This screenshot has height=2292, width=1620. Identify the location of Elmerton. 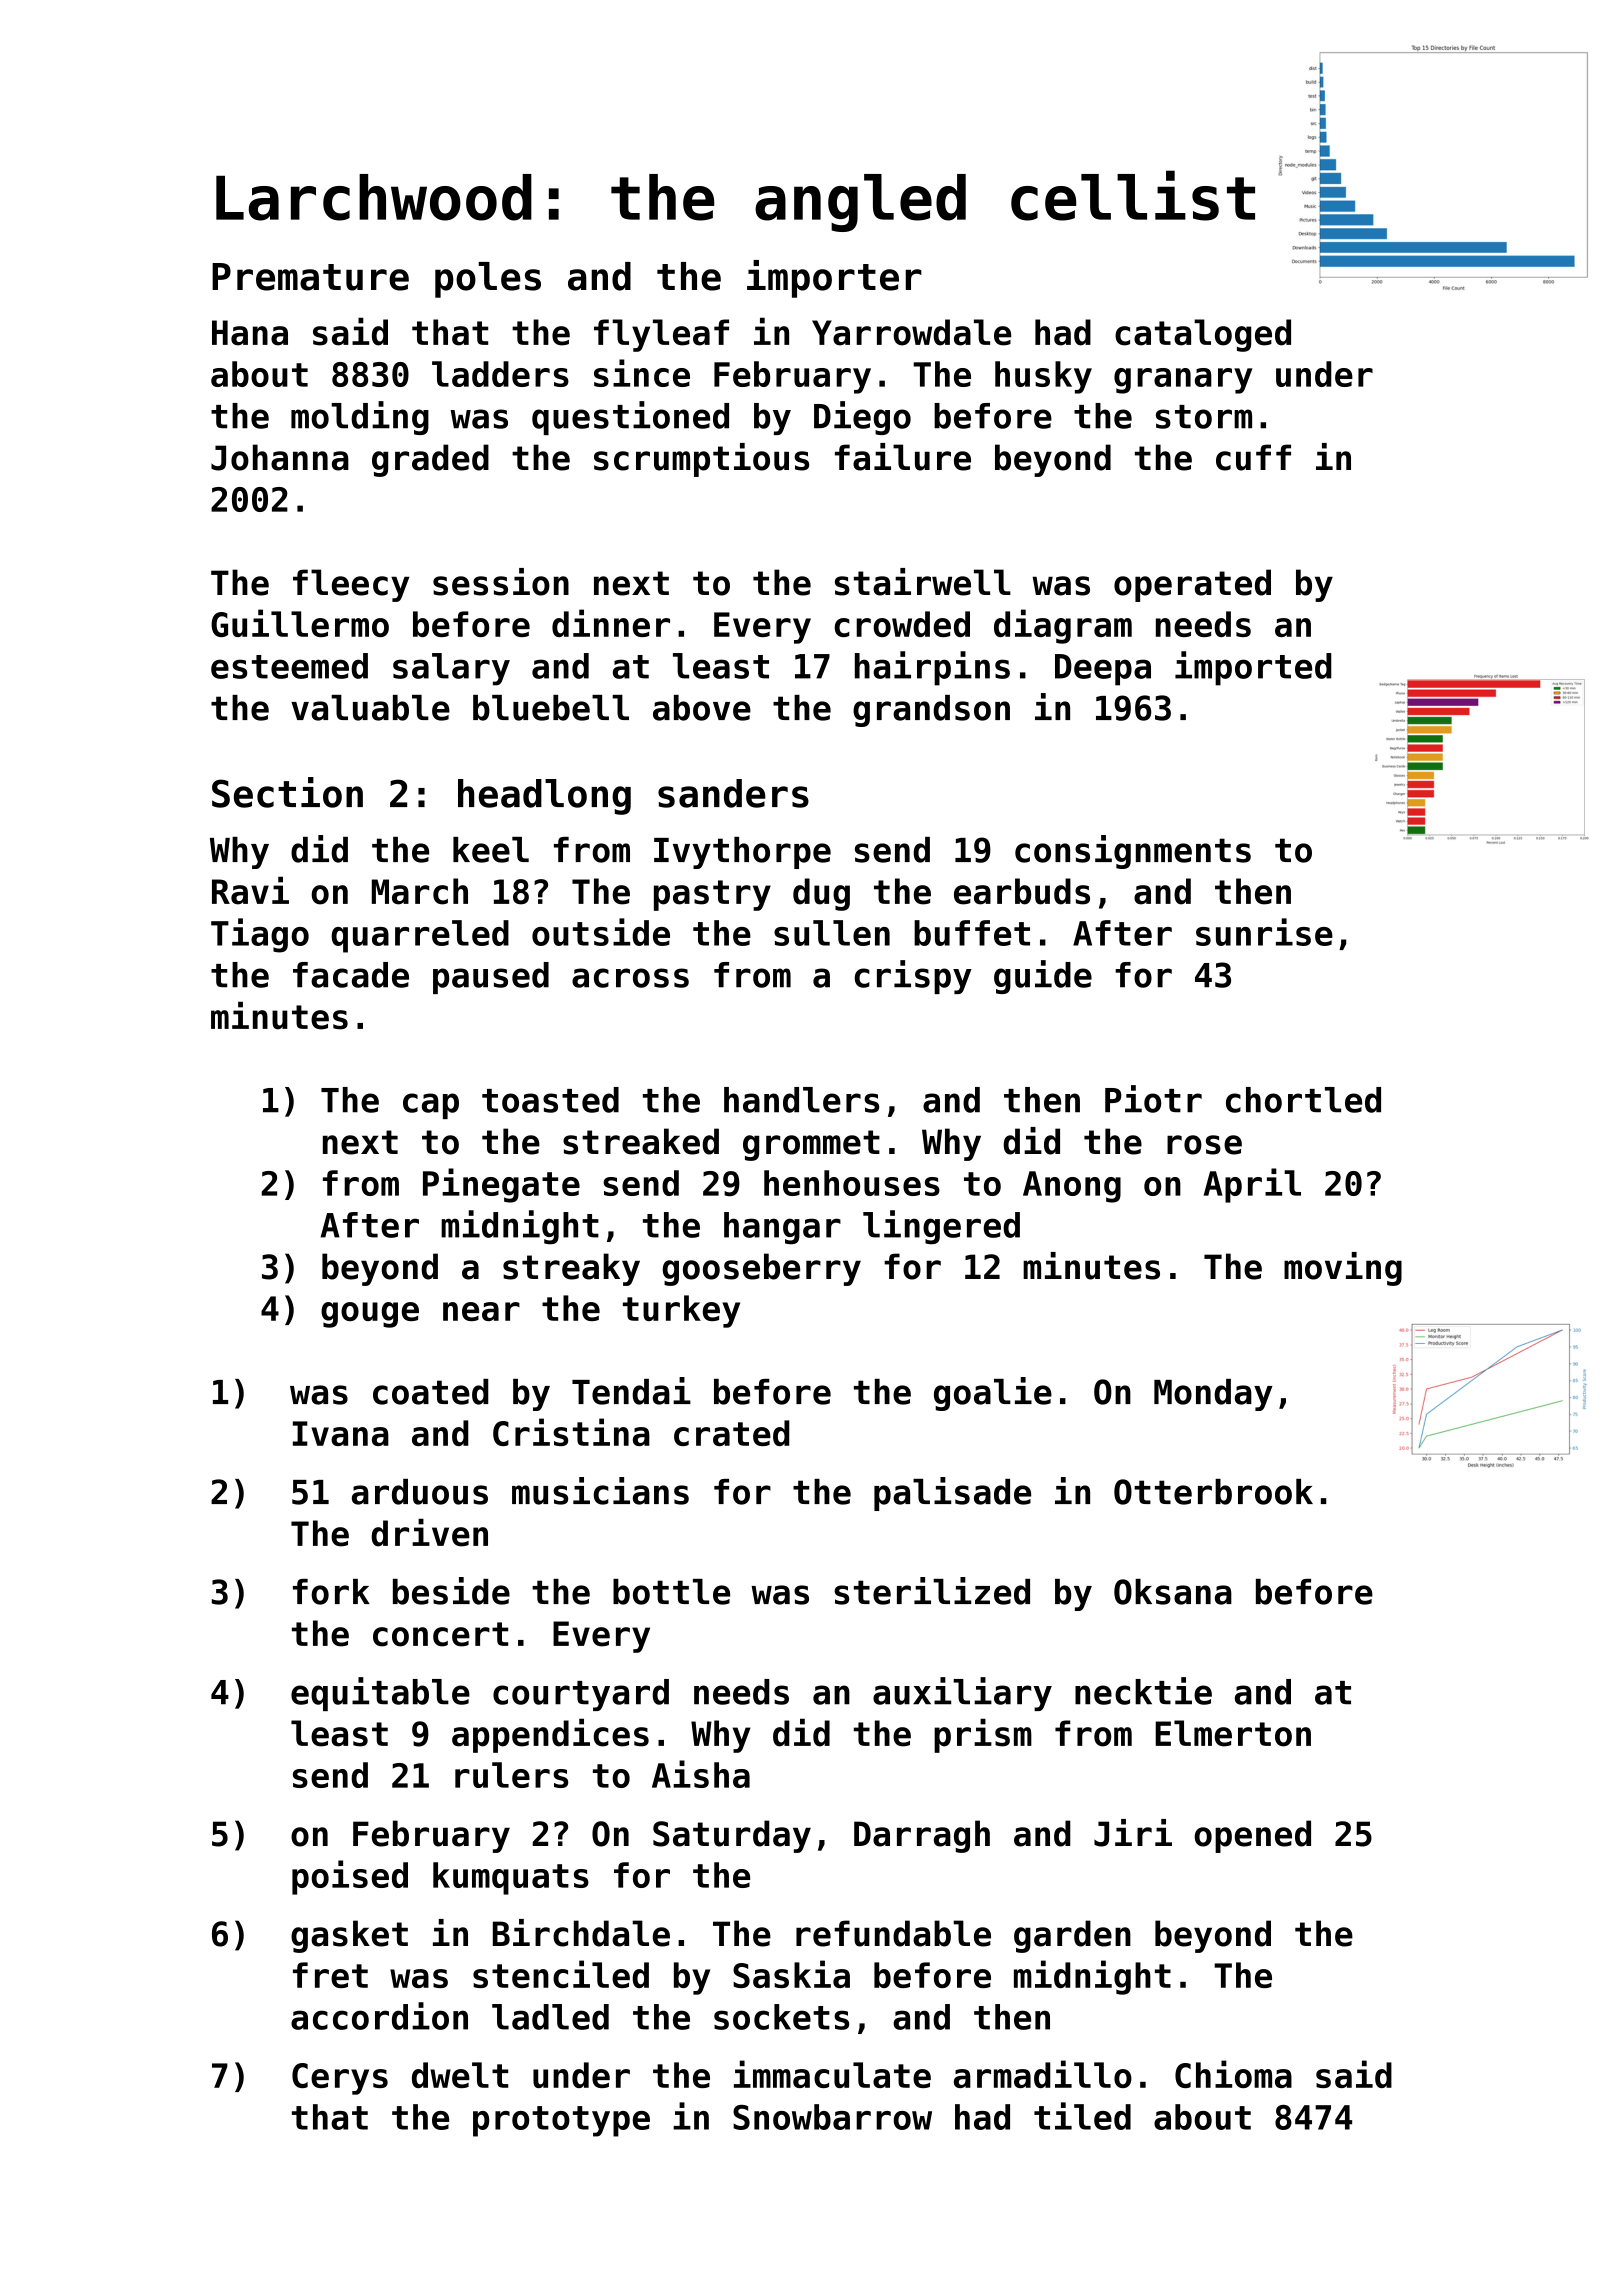
(1233, 1733).
